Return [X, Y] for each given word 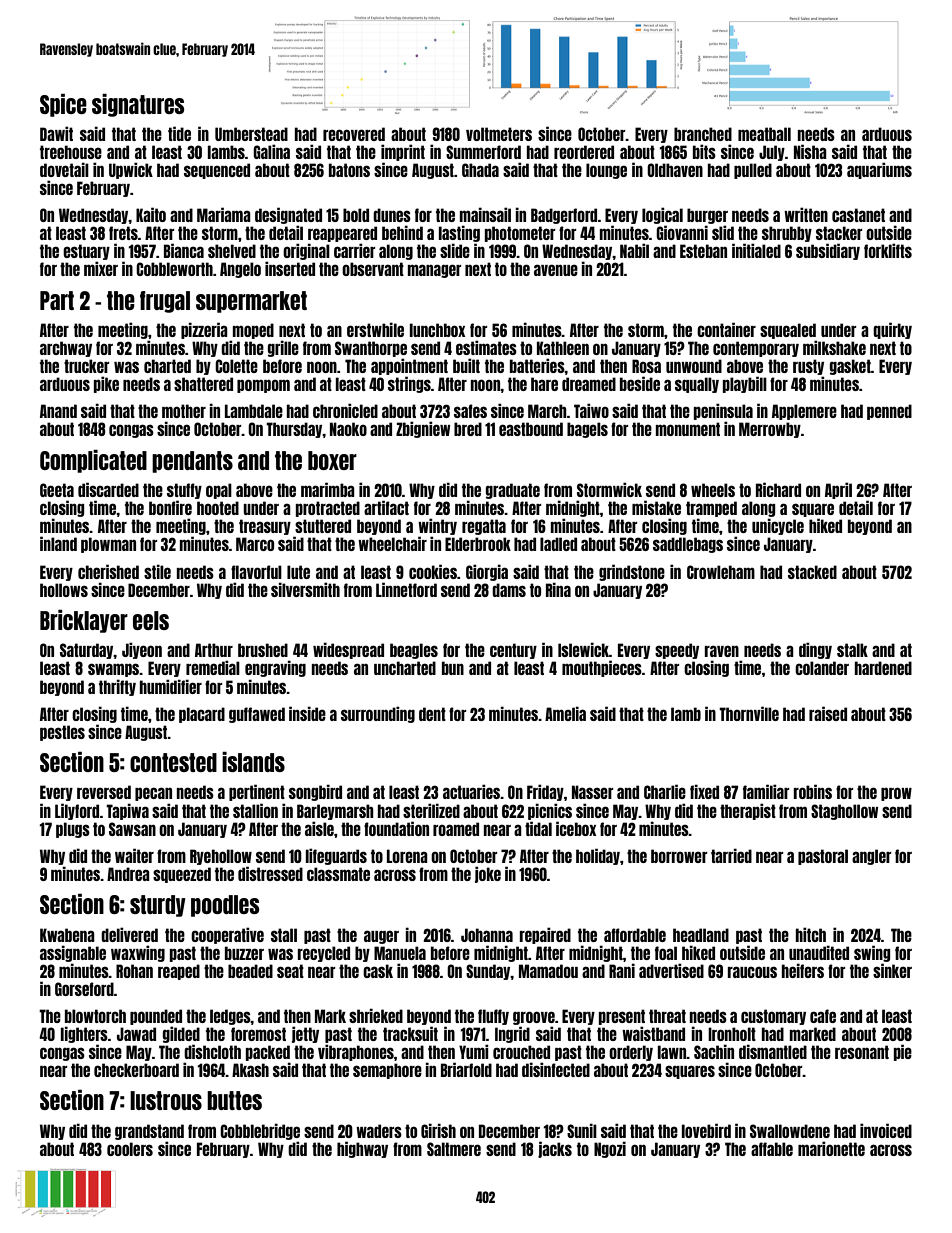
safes [470, 411]
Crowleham [721, 572]
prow [896, 794]
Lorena [407, 856]
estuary [86, 252]
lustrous [166, 1100]
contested [173, 762]
